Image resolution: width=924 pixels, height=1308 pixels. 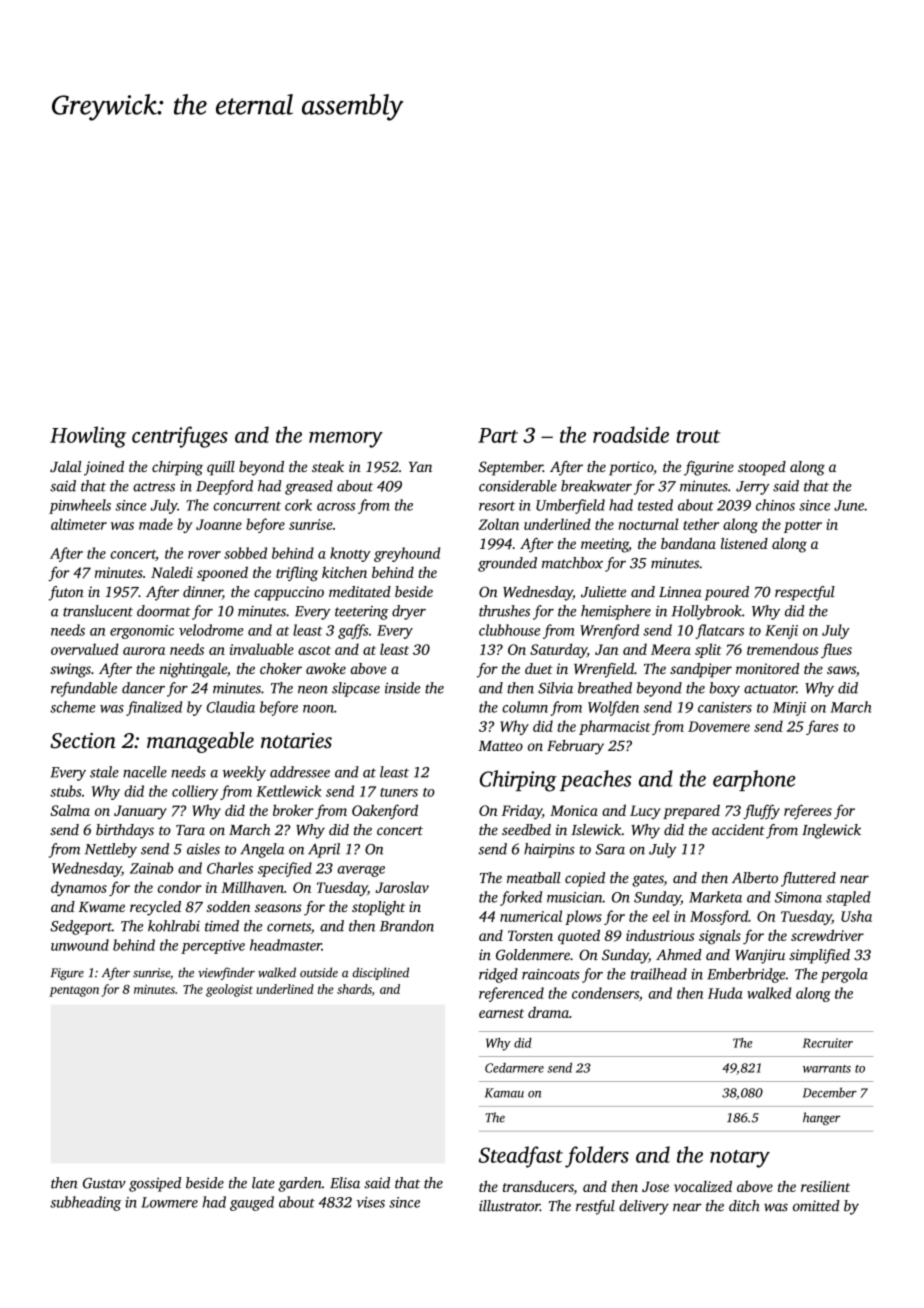 I want to click on trout, so click(x=698, y=436).
